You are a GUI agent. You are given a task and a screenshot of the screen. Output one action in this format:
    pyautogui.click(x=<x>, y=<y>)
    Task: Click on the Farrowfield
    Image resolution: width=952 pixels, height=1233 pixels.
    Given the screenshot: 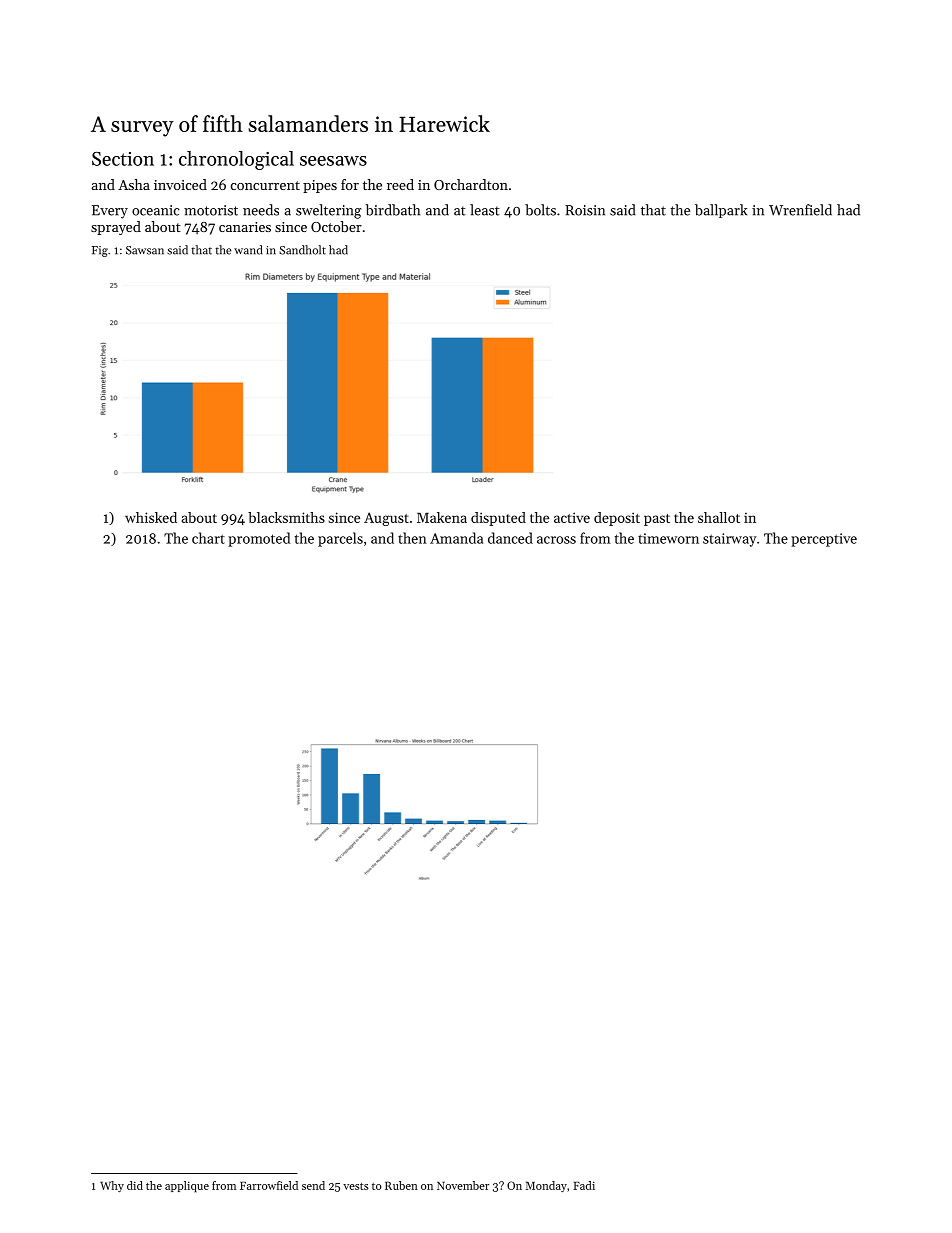 What is the action you would take?
    pyautogui.click(x=269, y=1185)
